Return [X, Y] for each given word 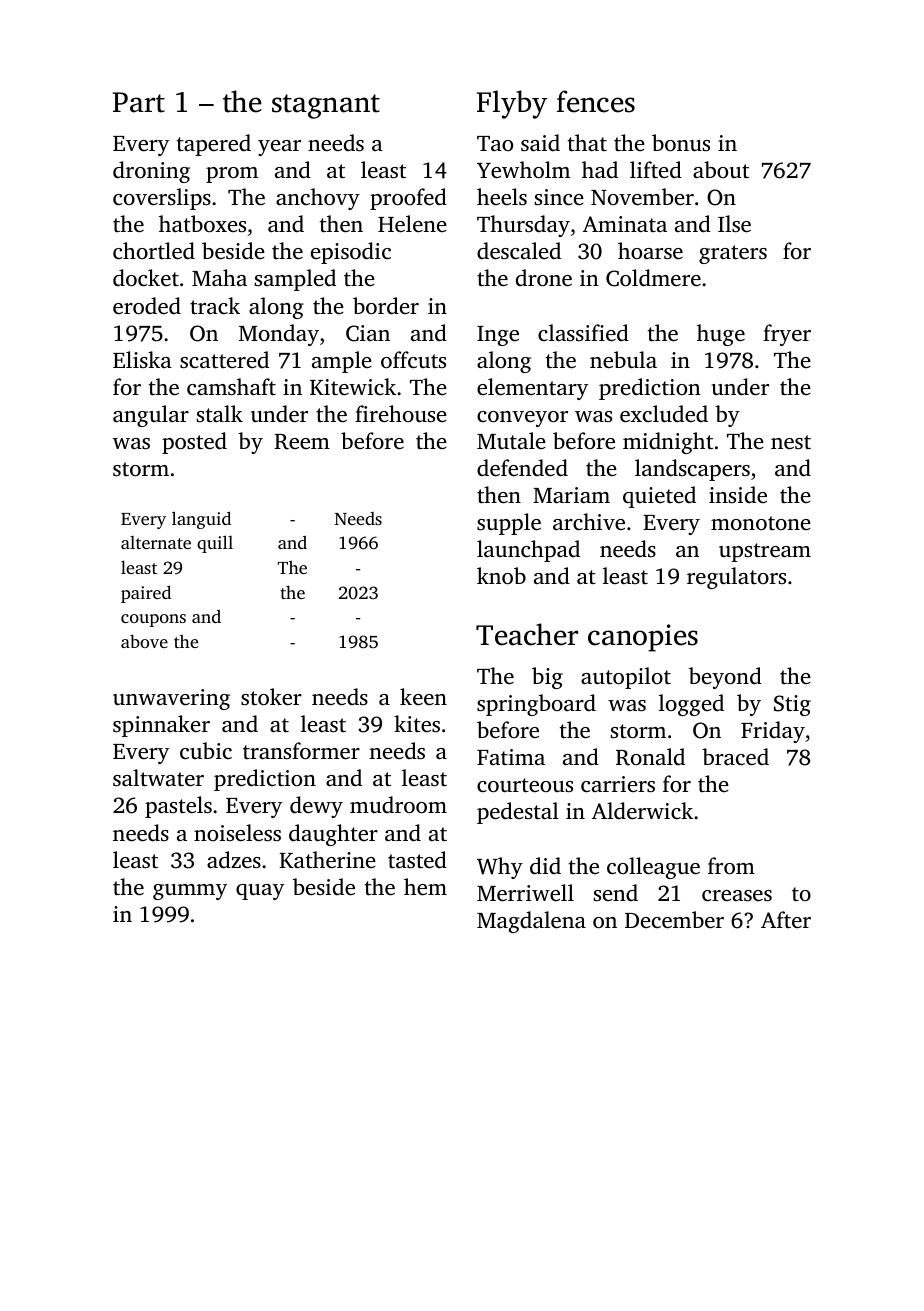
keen [423, 697]
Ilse [734, 224]
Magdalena [531, 922]
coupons [153, 620]
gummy [190, 892]
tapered [214, 145]
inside [738, 494]
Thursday [523, 226]
